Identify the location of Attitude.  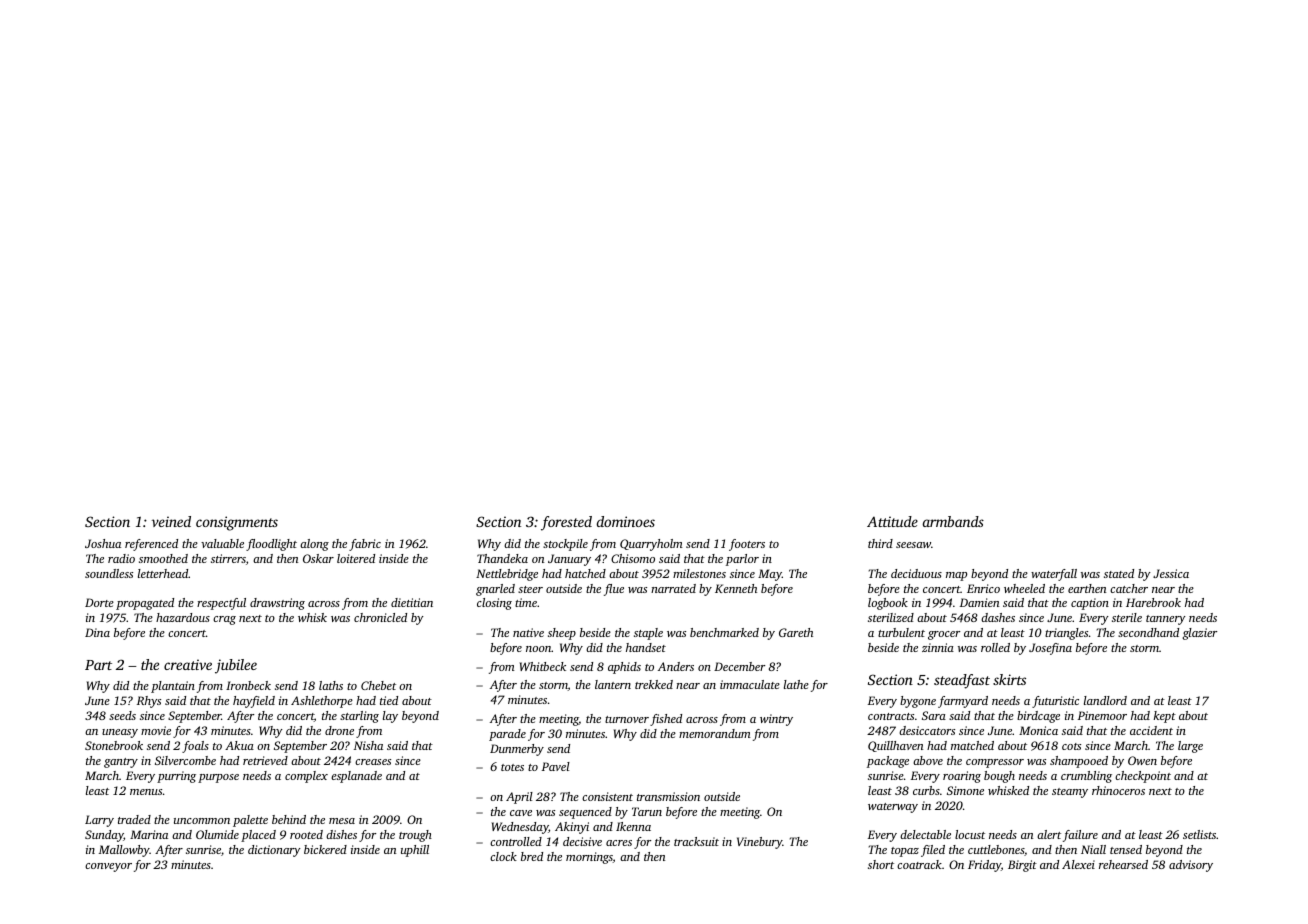
(892, 521).
